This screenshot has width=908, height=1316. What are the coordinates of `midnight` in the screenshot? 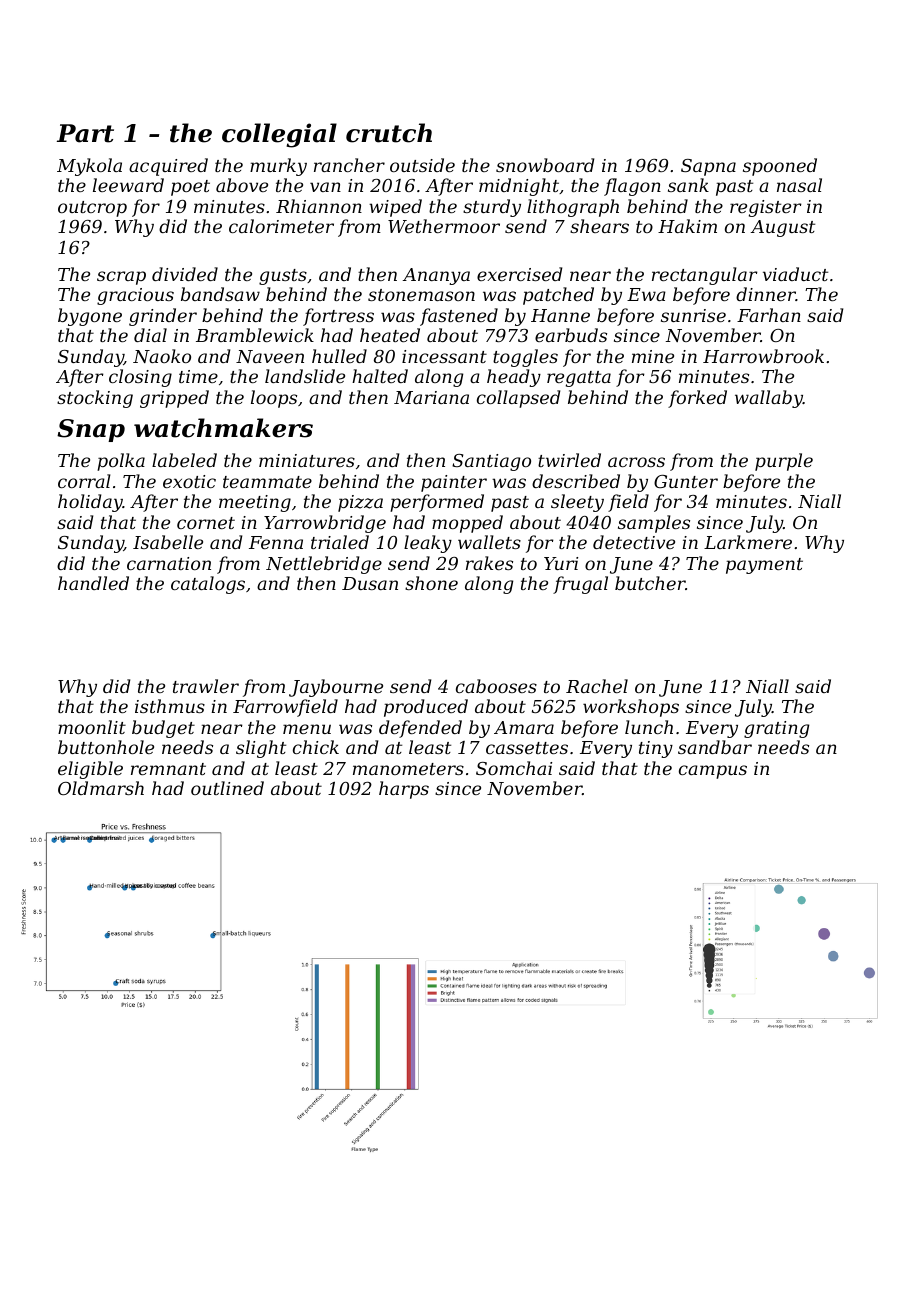 It's located at (519, 187).
